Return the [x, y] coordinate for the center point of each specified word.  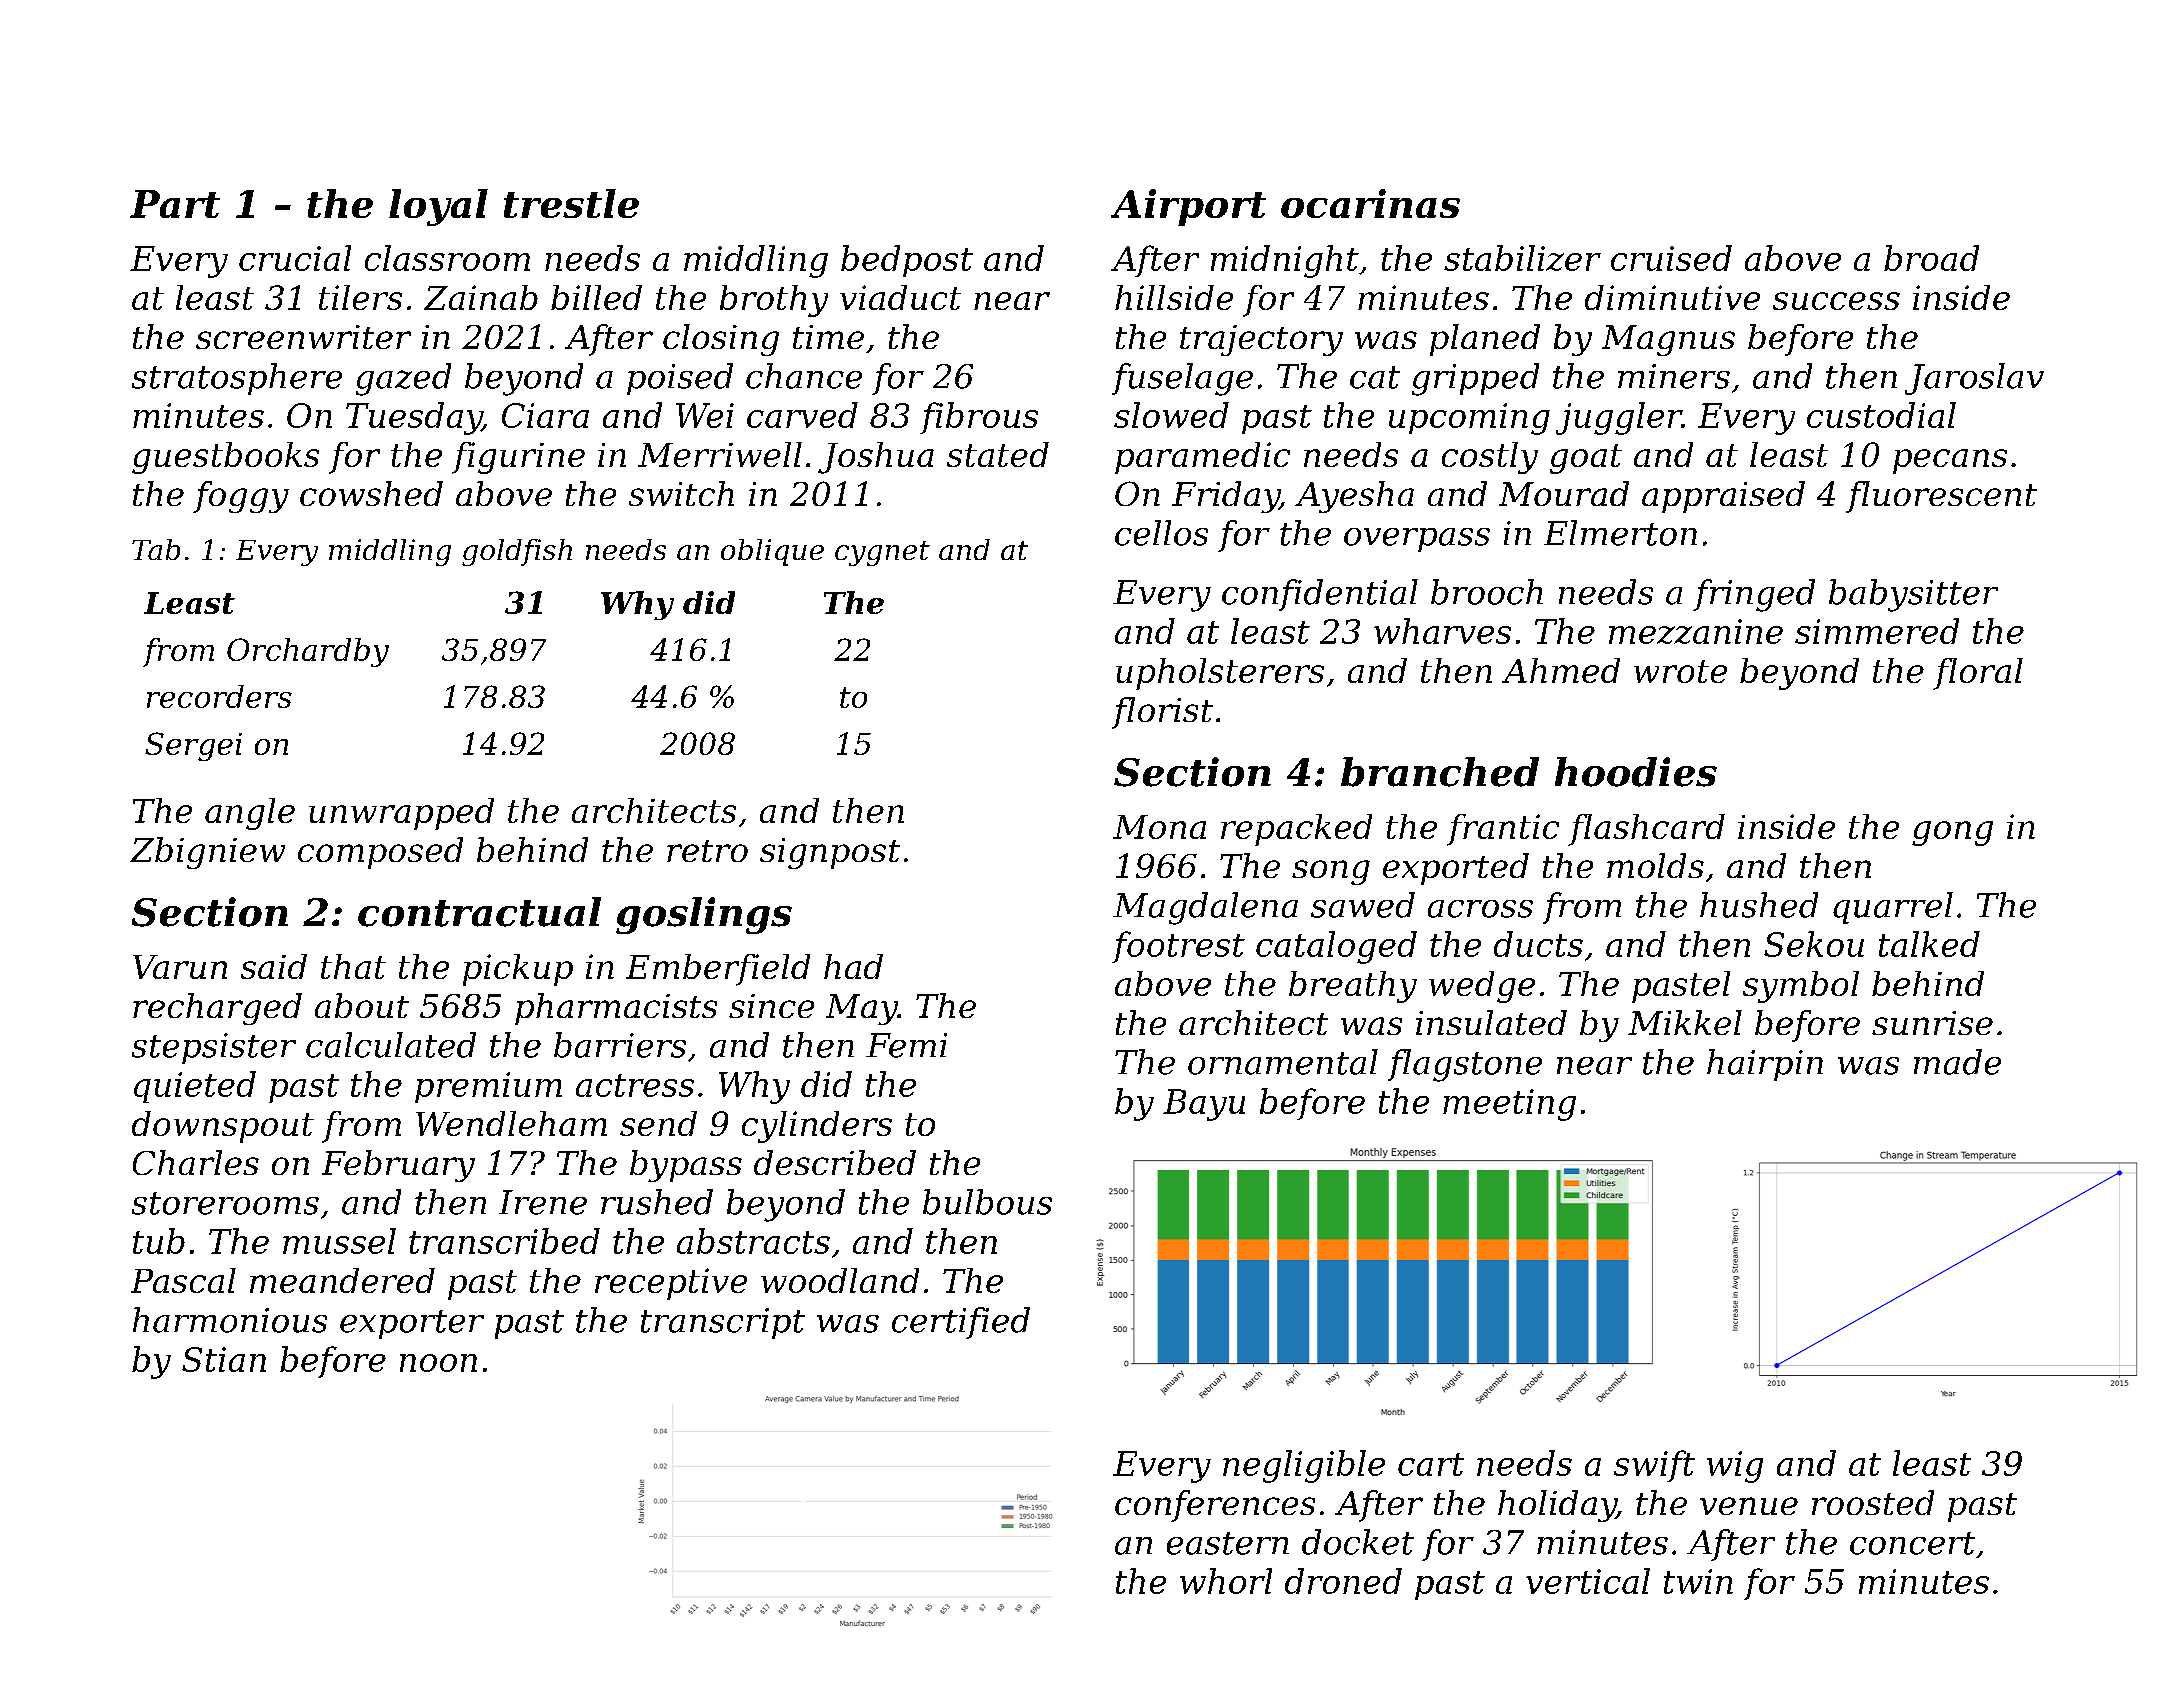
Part [175, 204]
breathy [1353, 987]
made [1957, 1062]
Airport [1188, 207]
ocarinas [1370, 203]
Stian [224, 1359]
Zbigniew [207, 853]
